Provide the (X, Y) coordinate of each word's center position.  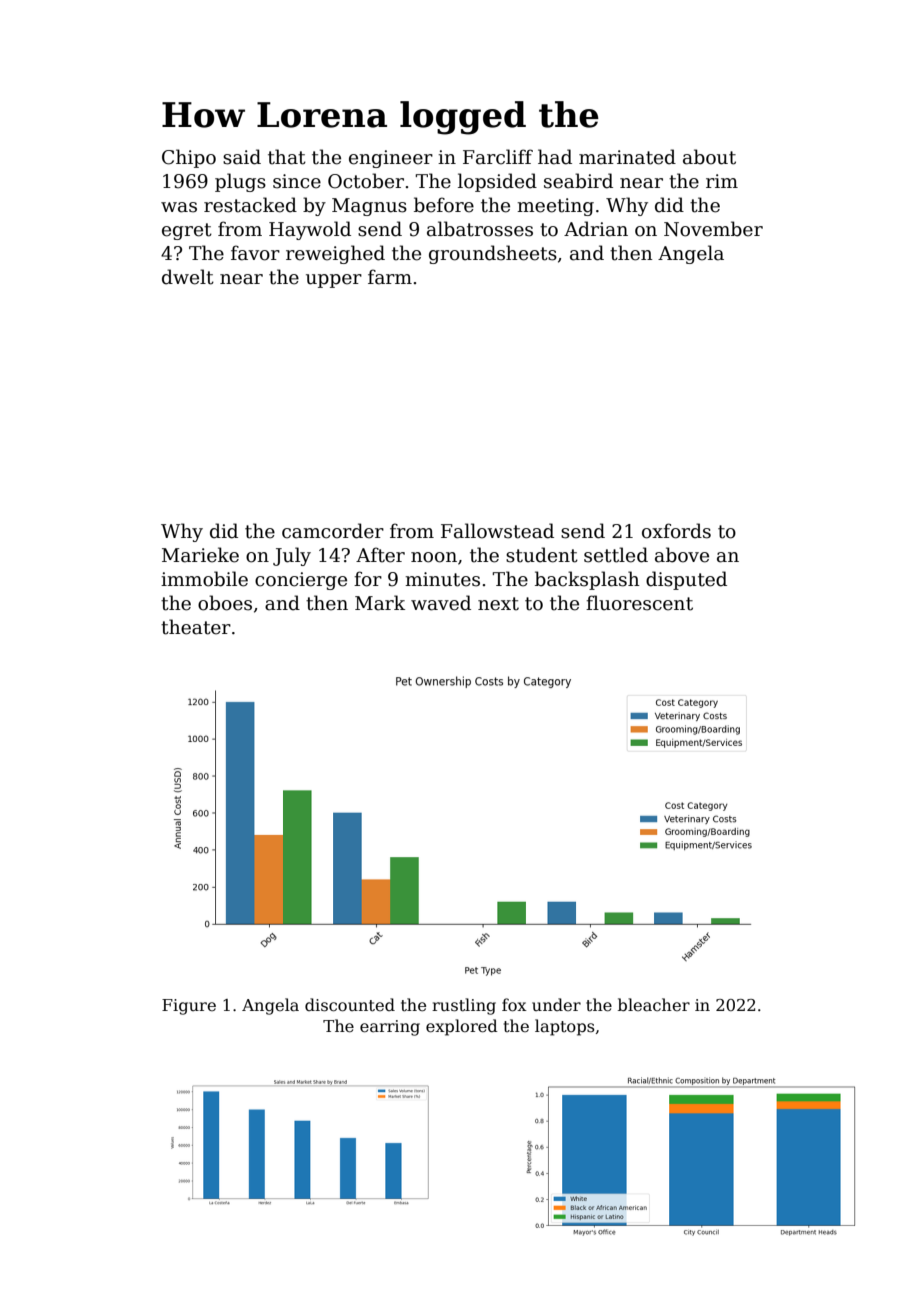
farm (390, 277)
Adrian (596, 229)
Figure (189, 1007)
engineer (391, 159)
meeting (555, 207)
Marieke (200, 555)
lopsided (497, 182)
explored (462, 1027)
